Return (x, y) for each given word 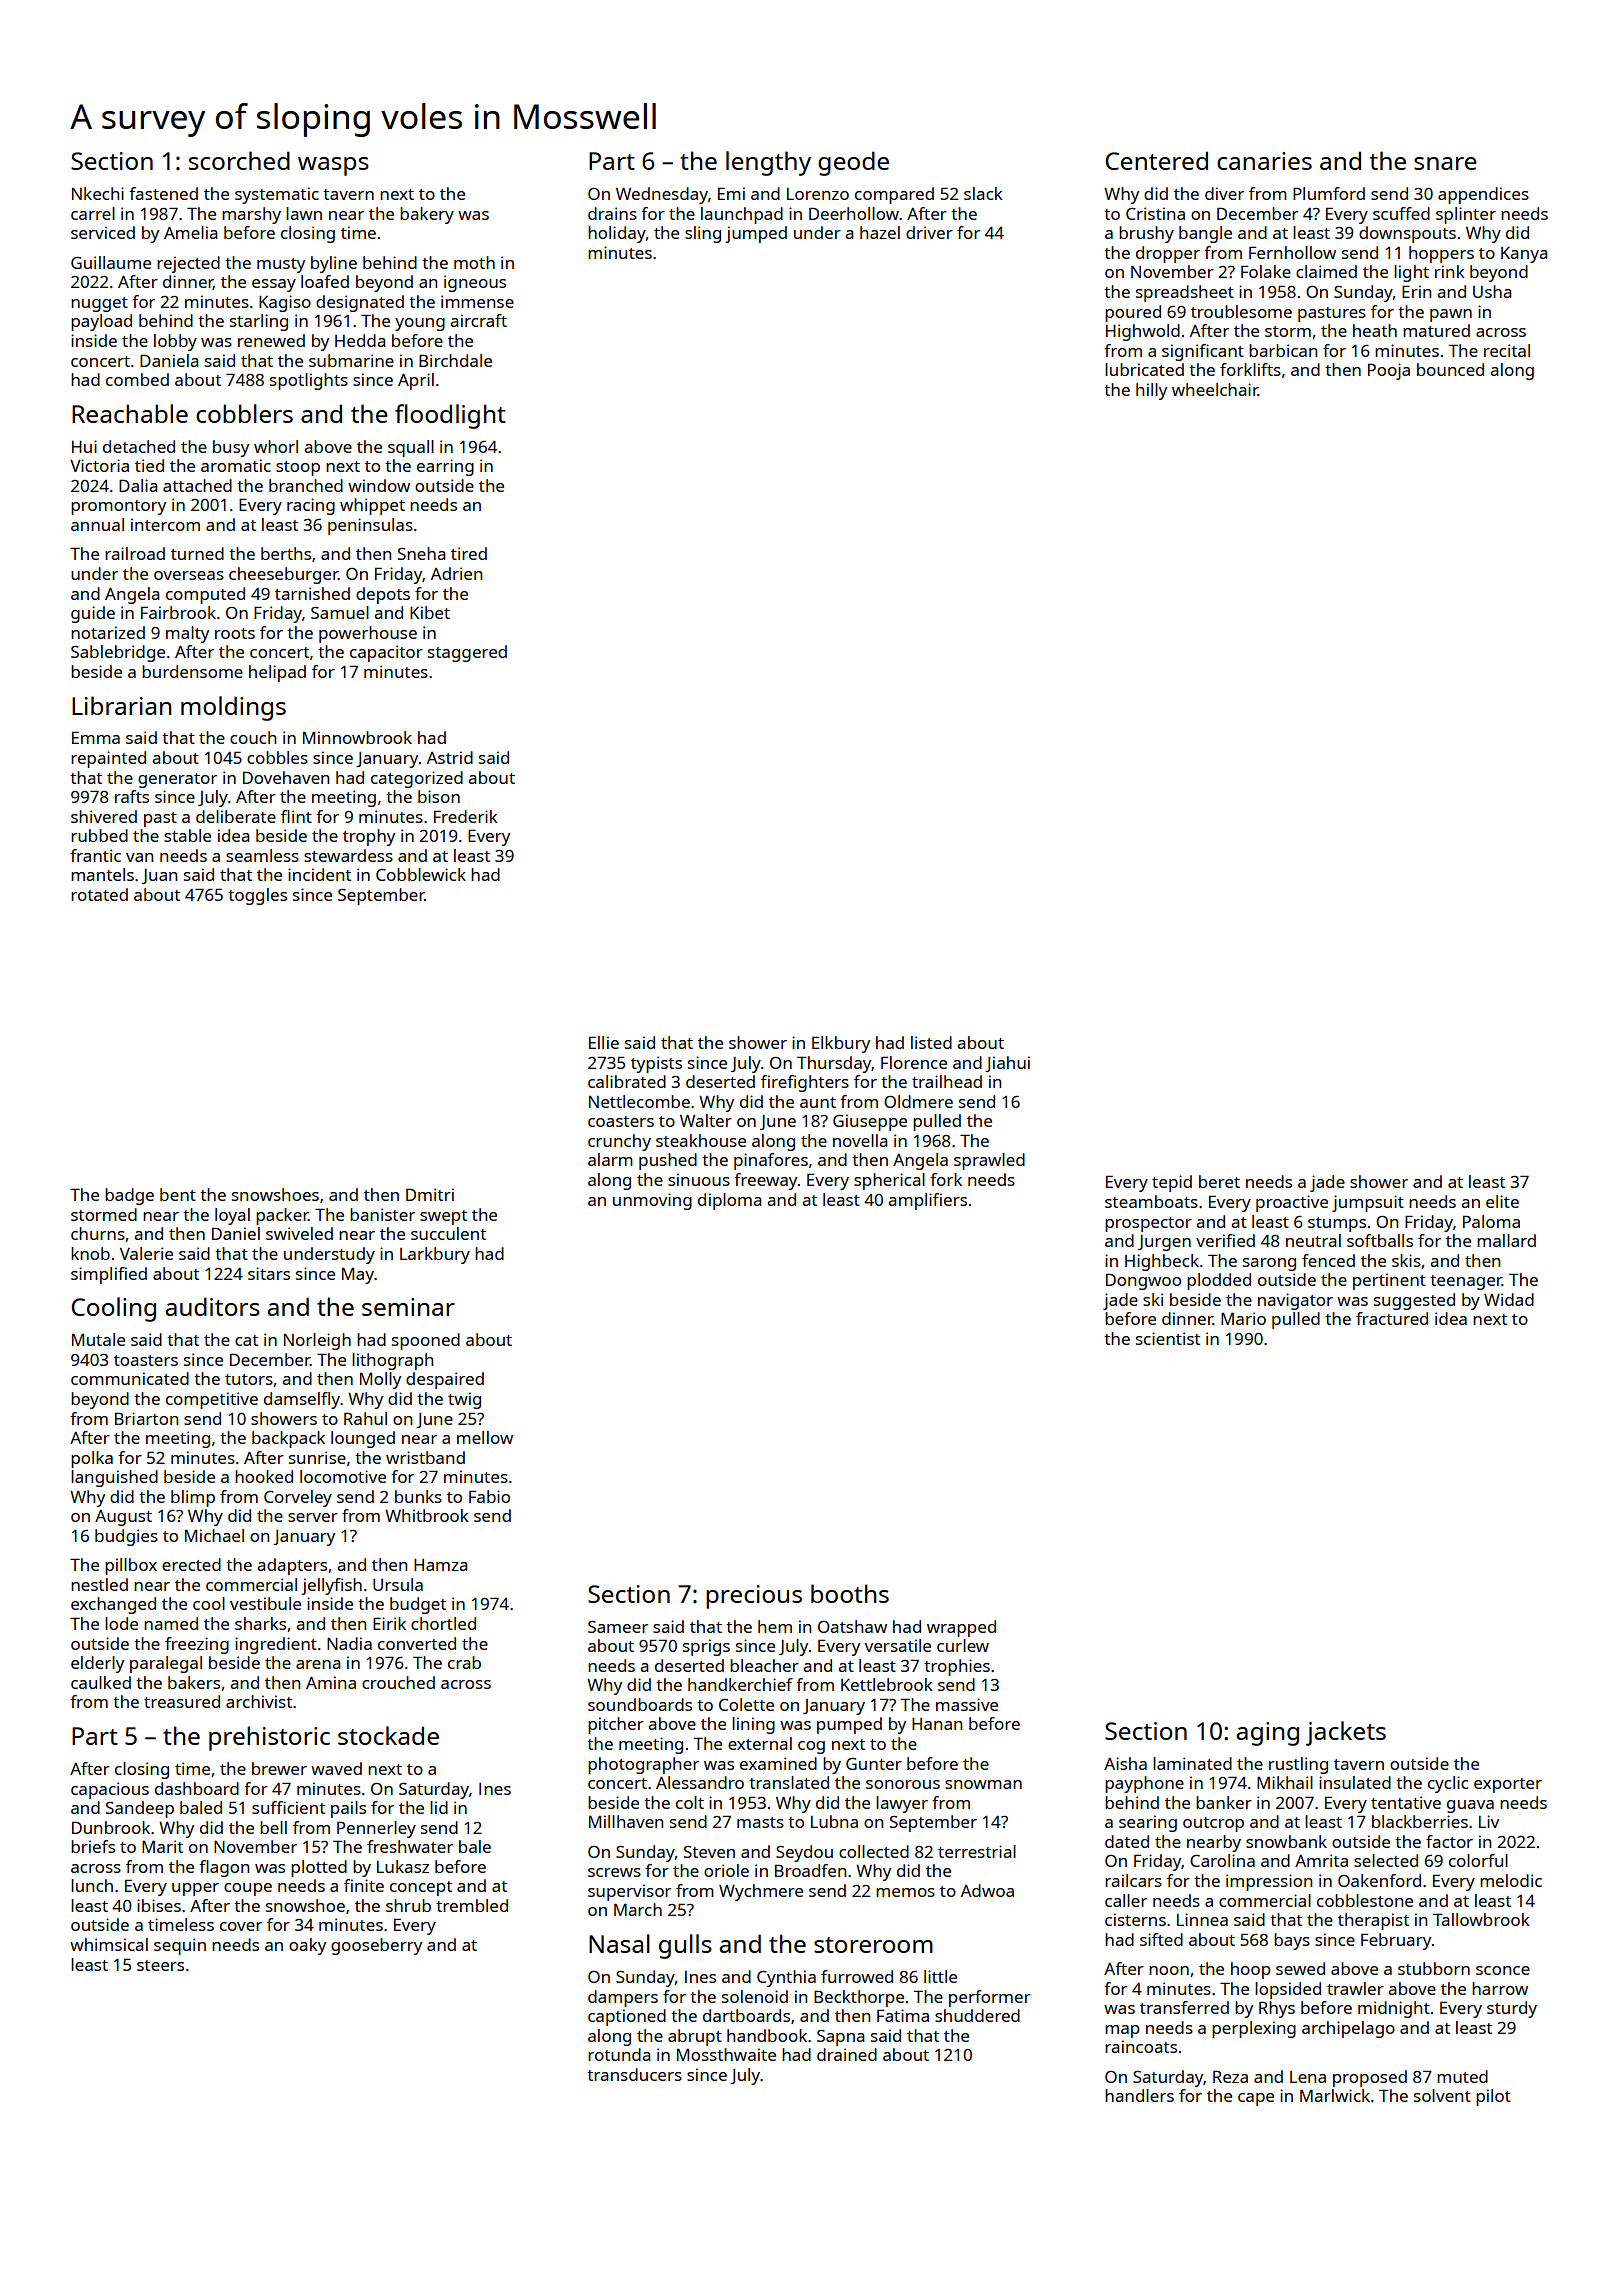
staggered (467, 653)
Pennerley (376, 1829)
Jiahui (1007, 1064)
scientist (1168, 1338)
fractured (1392, 1318)
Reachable (130, 413)
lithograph (392, 1361)
